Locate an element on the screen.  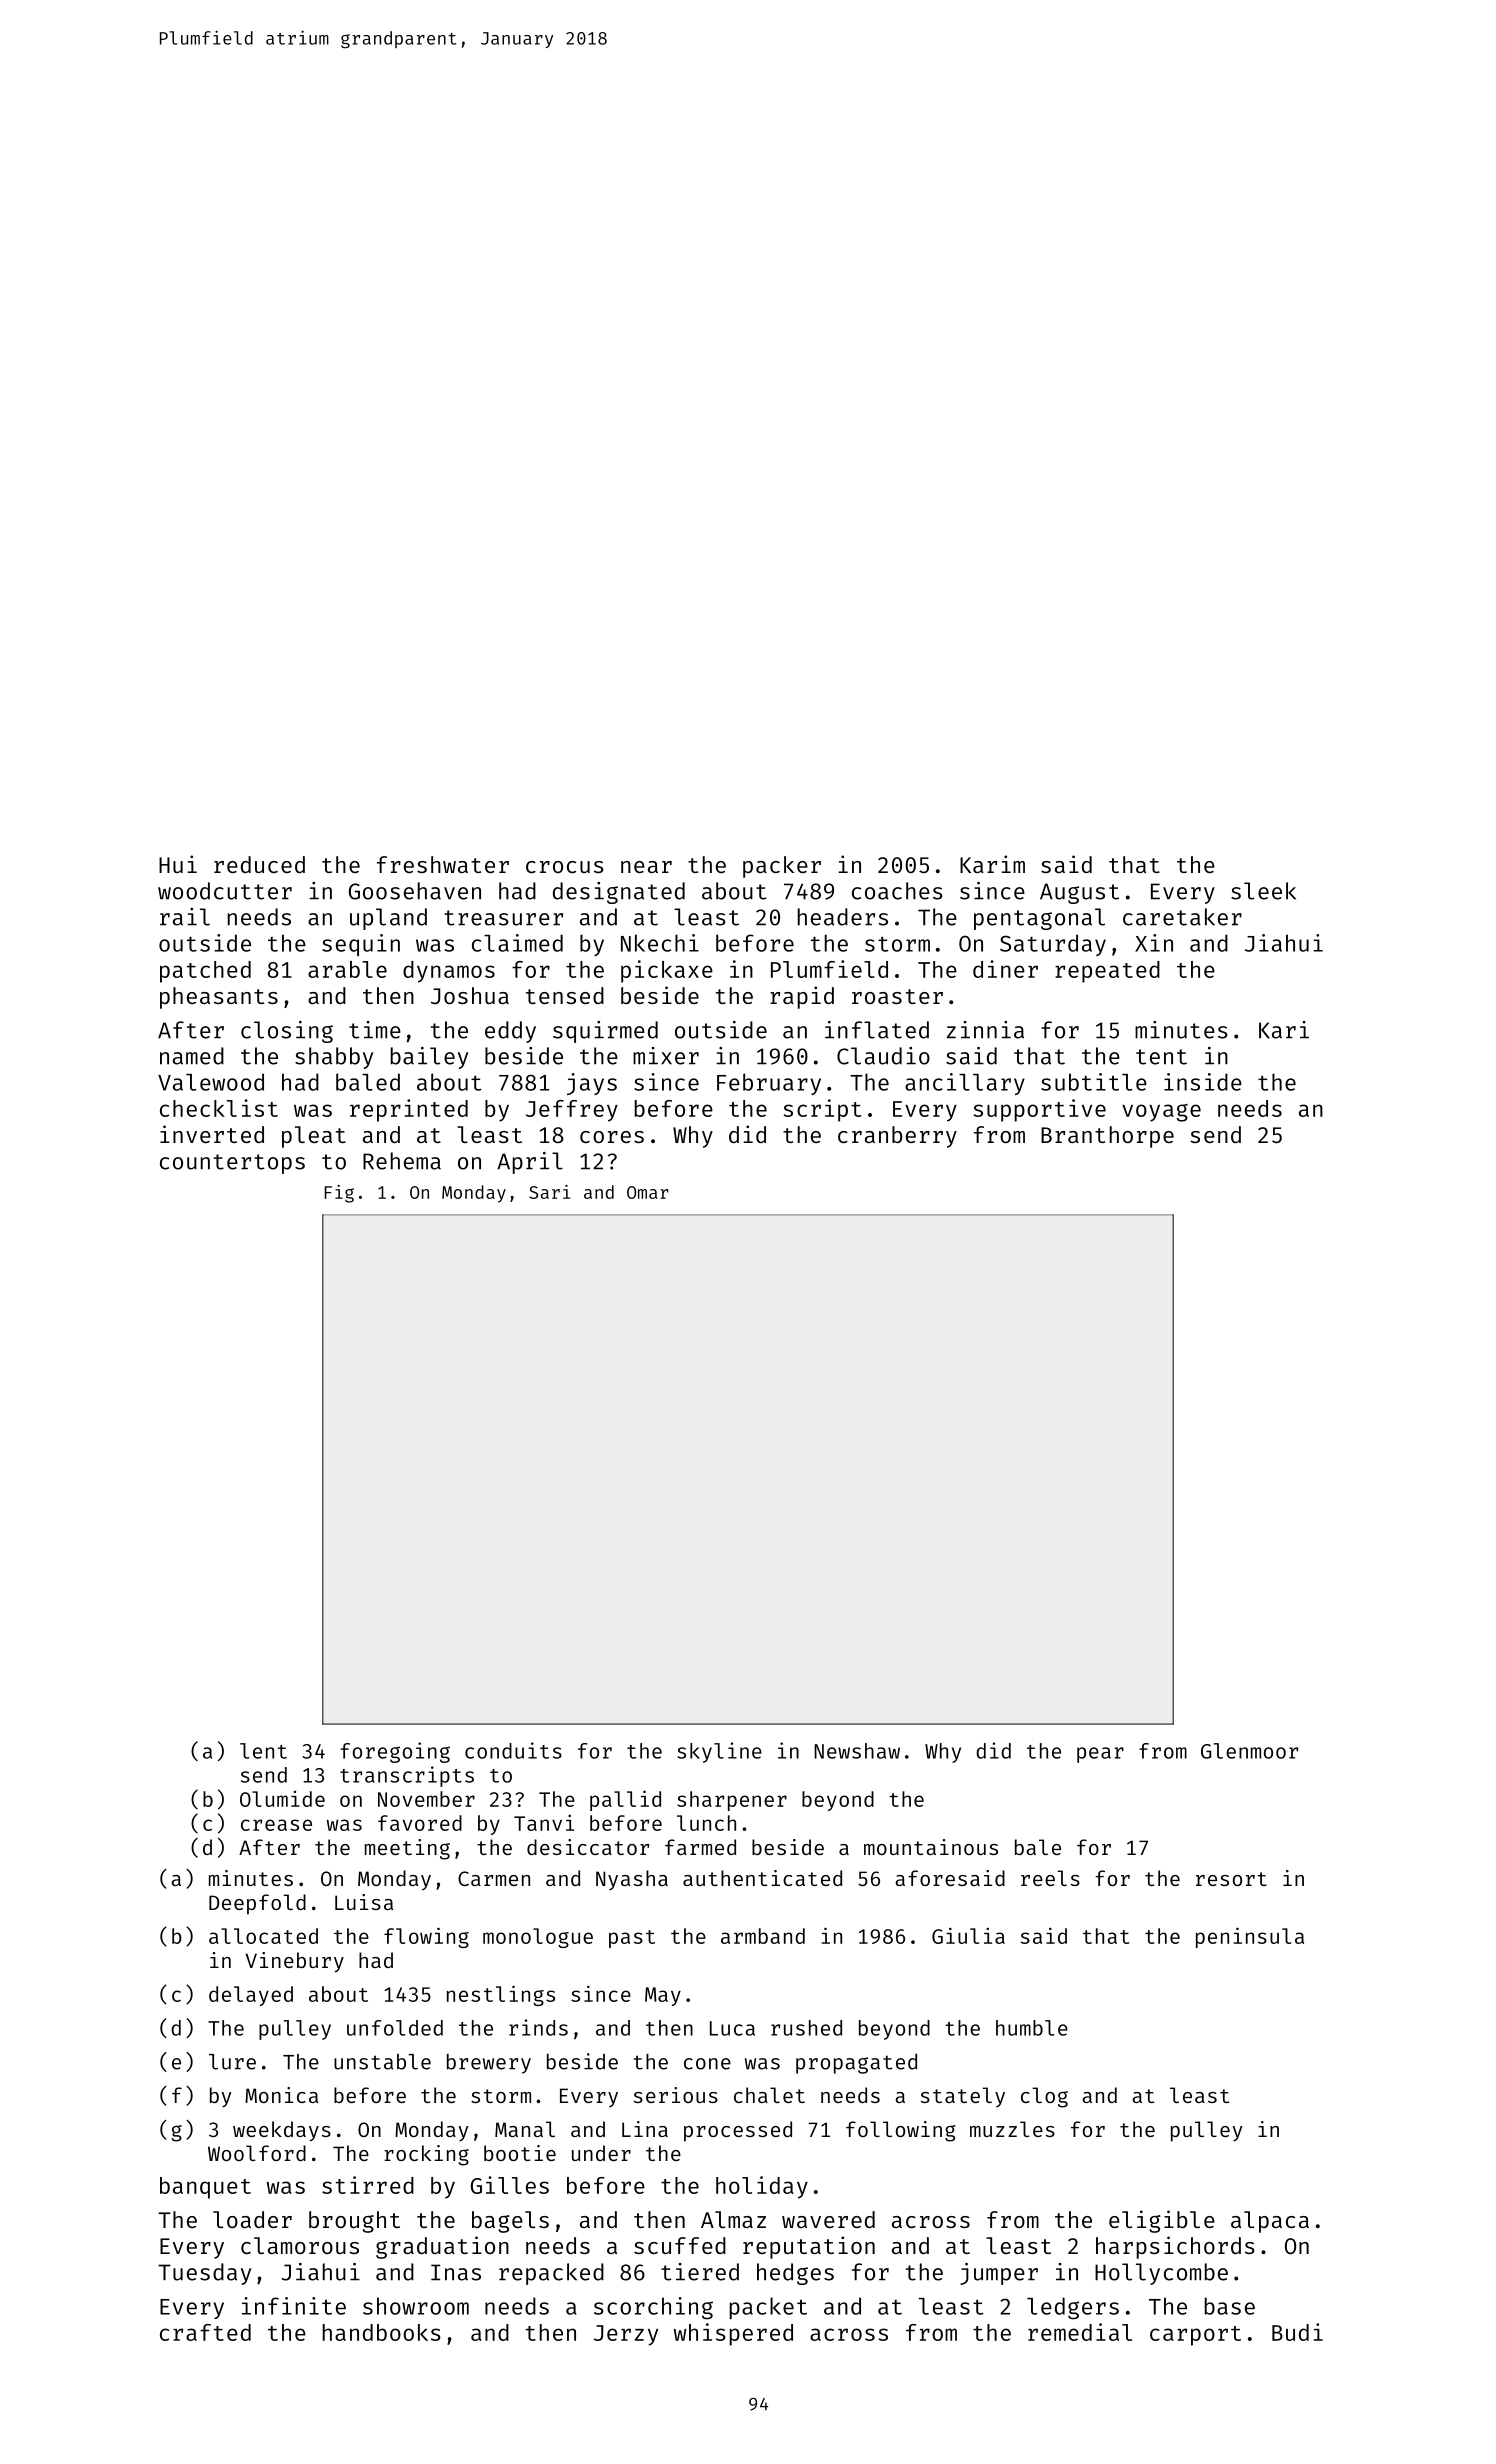
pear is located at coordinates (1100, 1755).
